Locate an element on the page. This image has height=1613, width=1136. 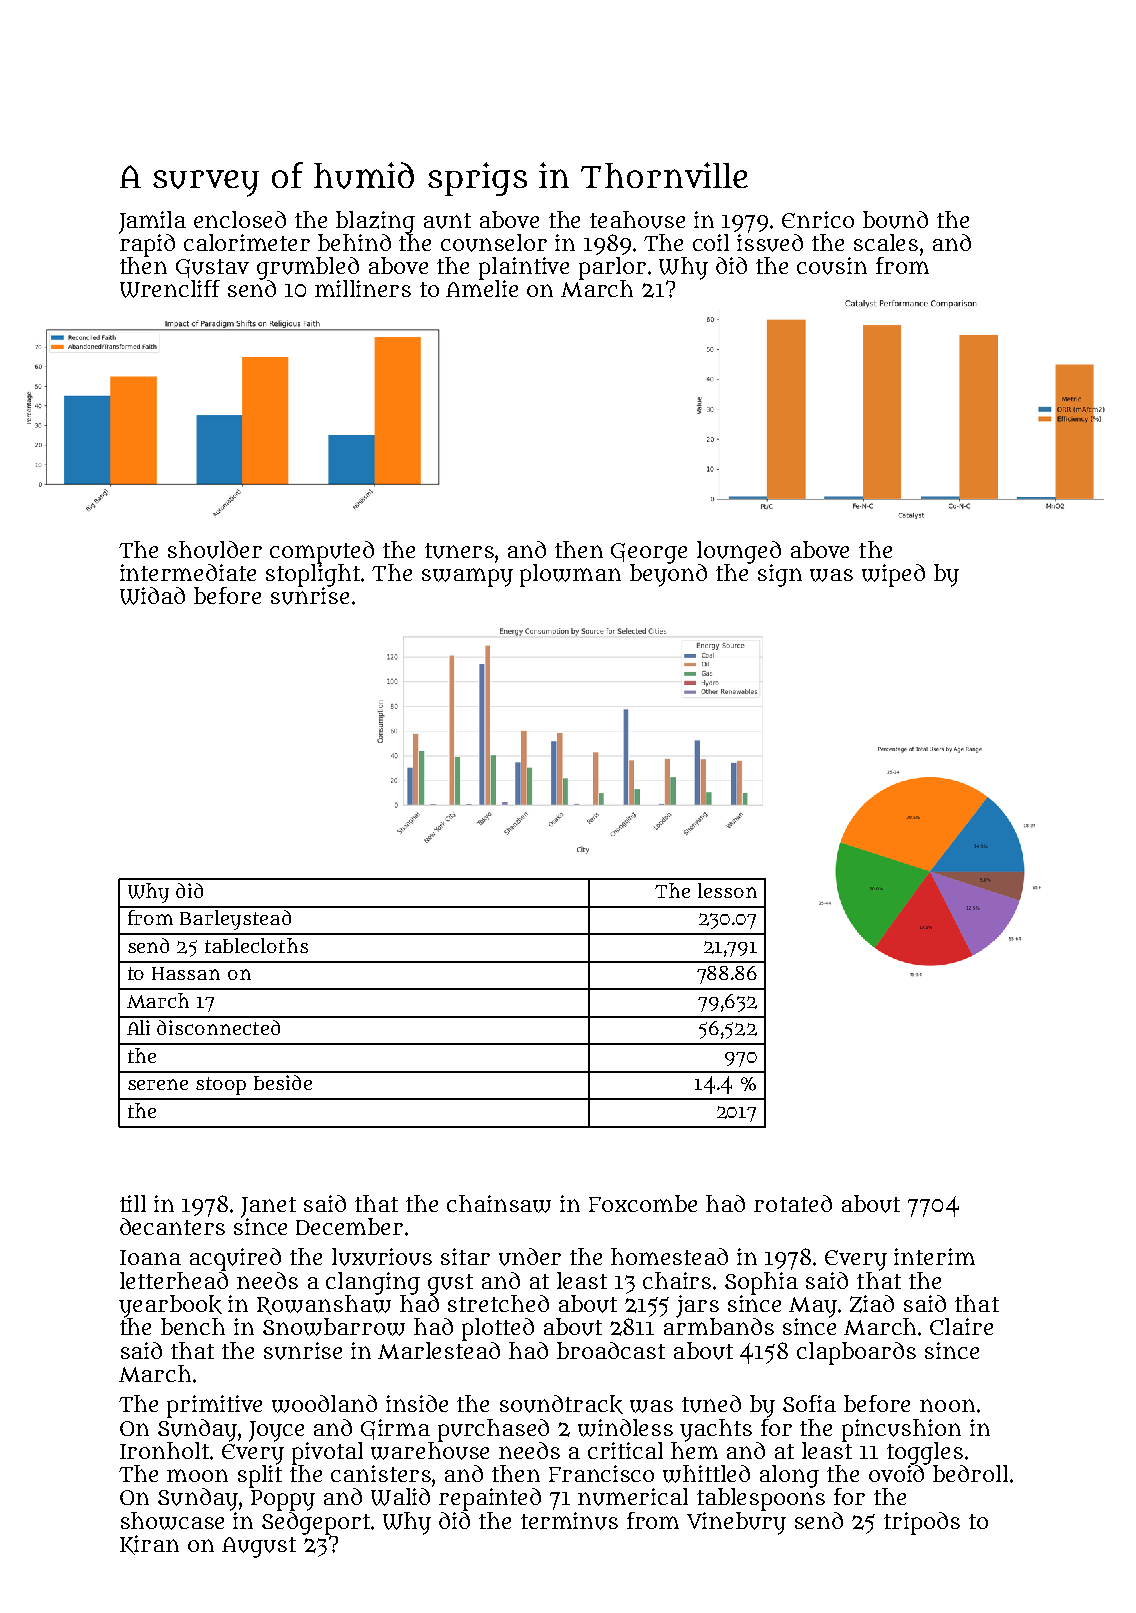
interim is located at coordinates (934, 1256).
